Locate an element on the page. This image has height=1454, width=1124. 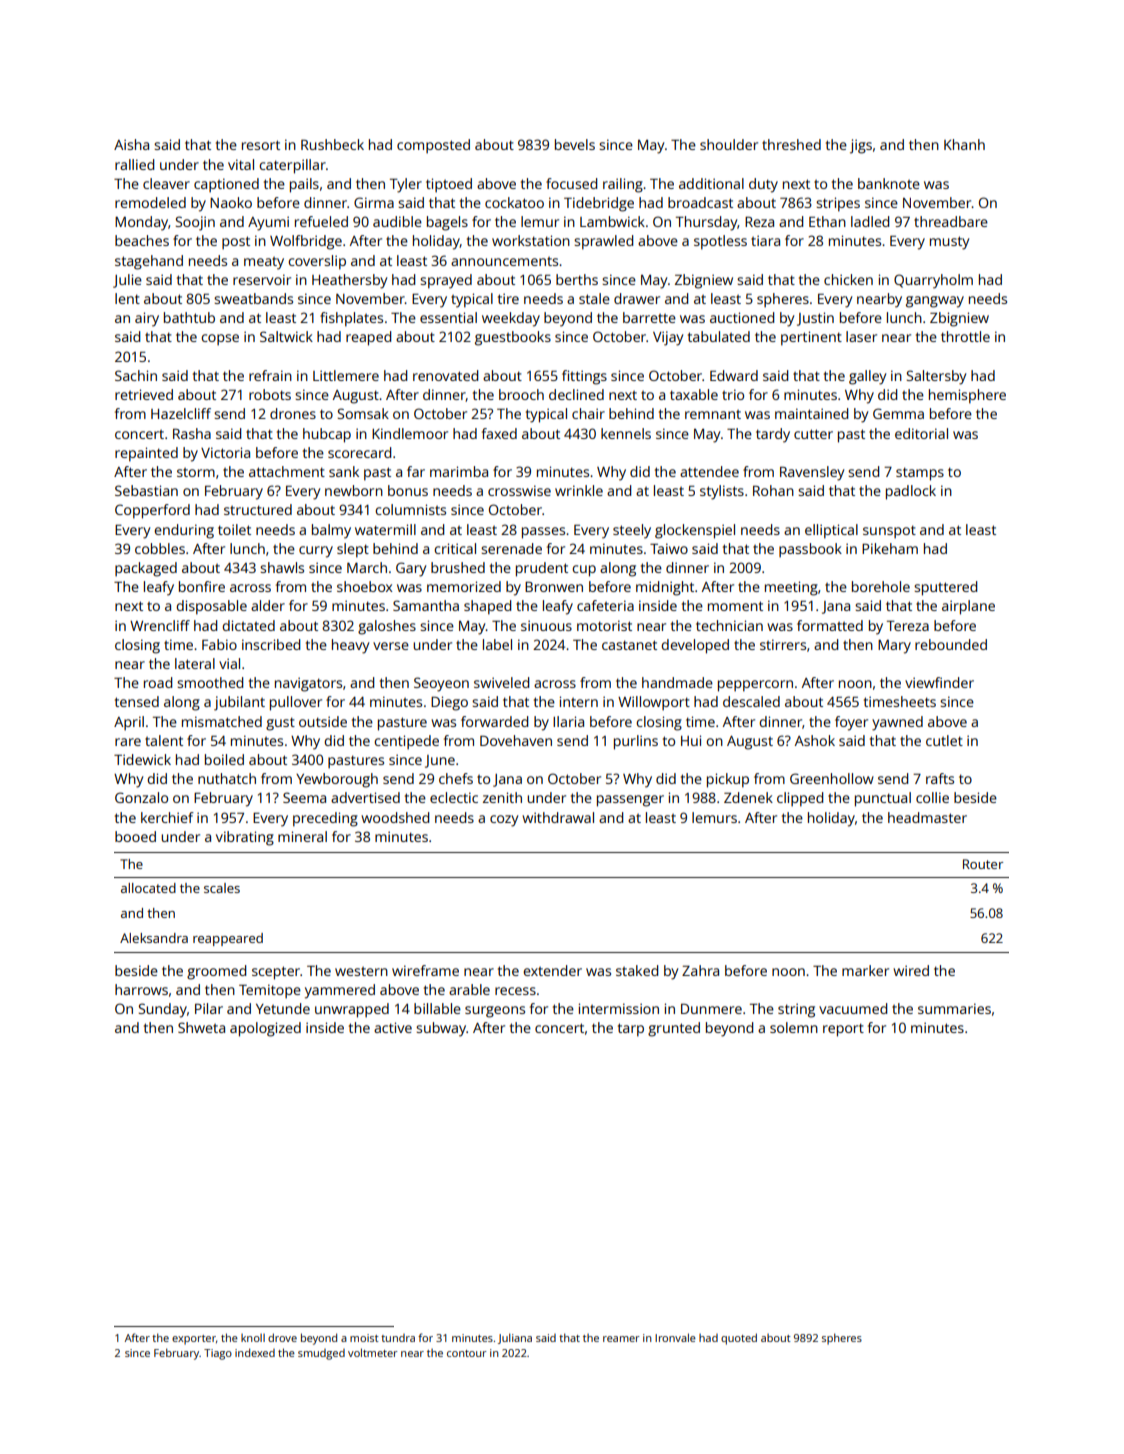
renovated is located at coordinates (445, 375).
